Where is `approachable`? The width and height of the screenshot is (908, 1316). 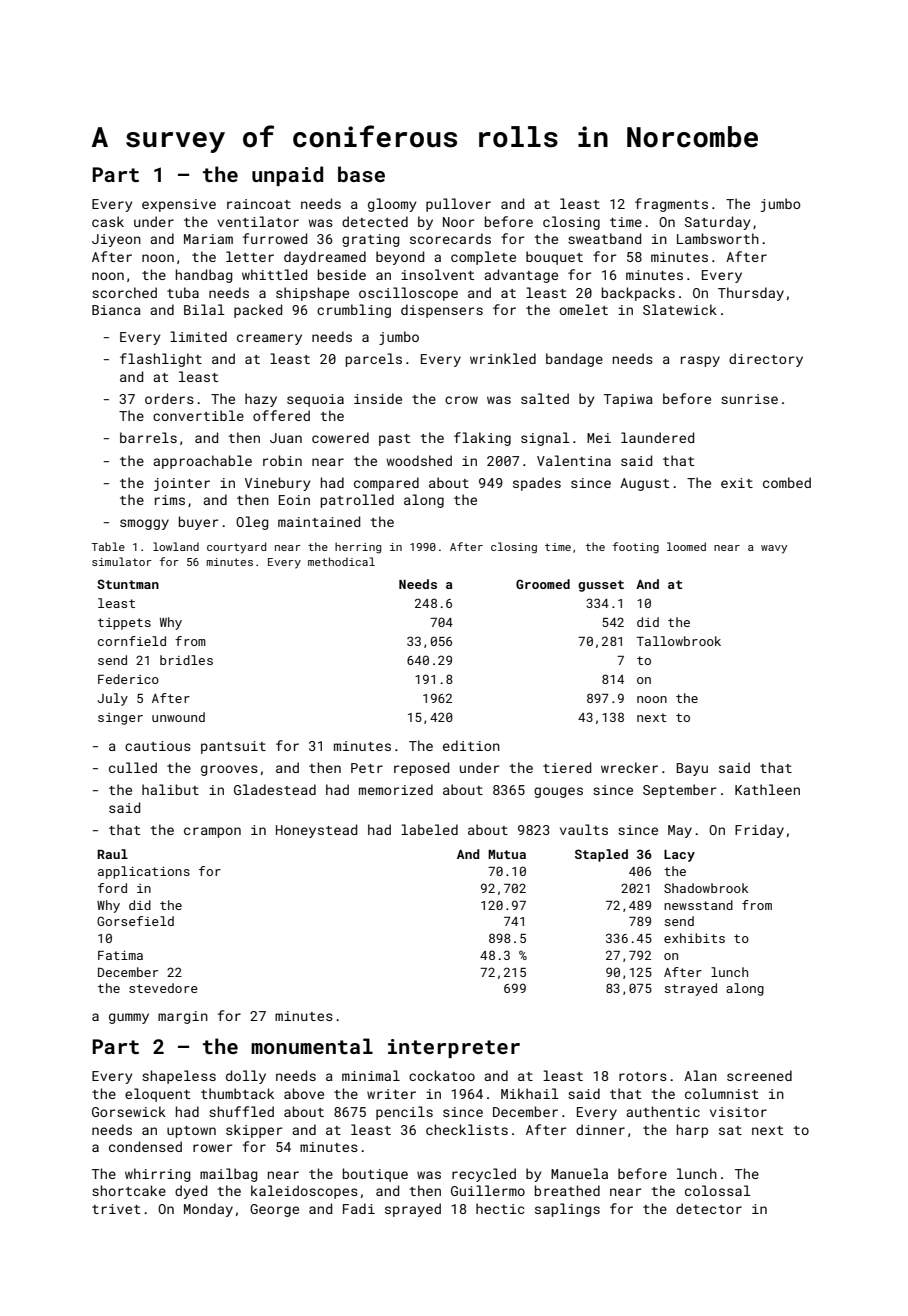 approachable is located at coordinates (202, 462).
